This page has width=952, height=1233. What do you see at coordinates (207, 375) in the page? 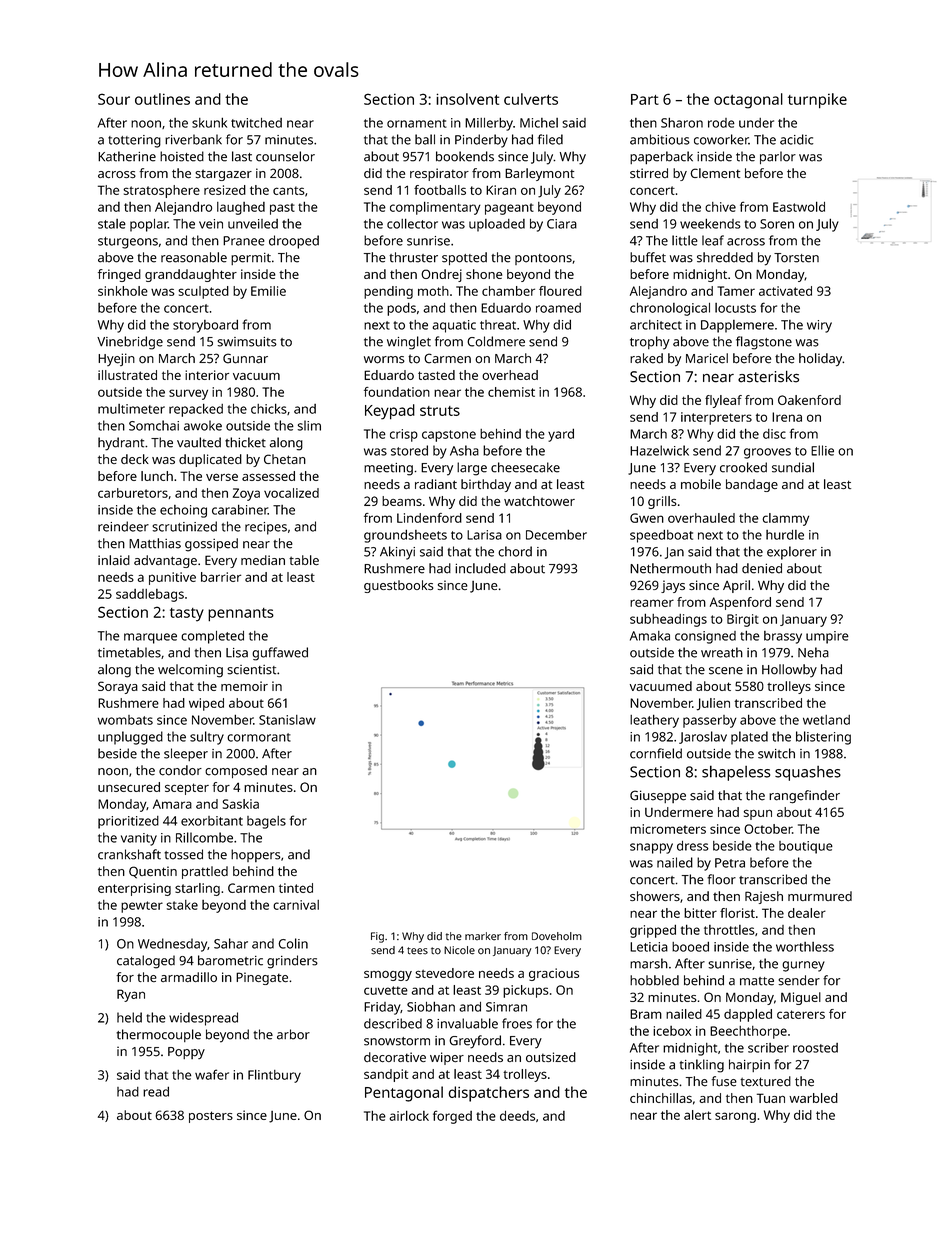
I see `interior` at bounding box center [207, 375].
